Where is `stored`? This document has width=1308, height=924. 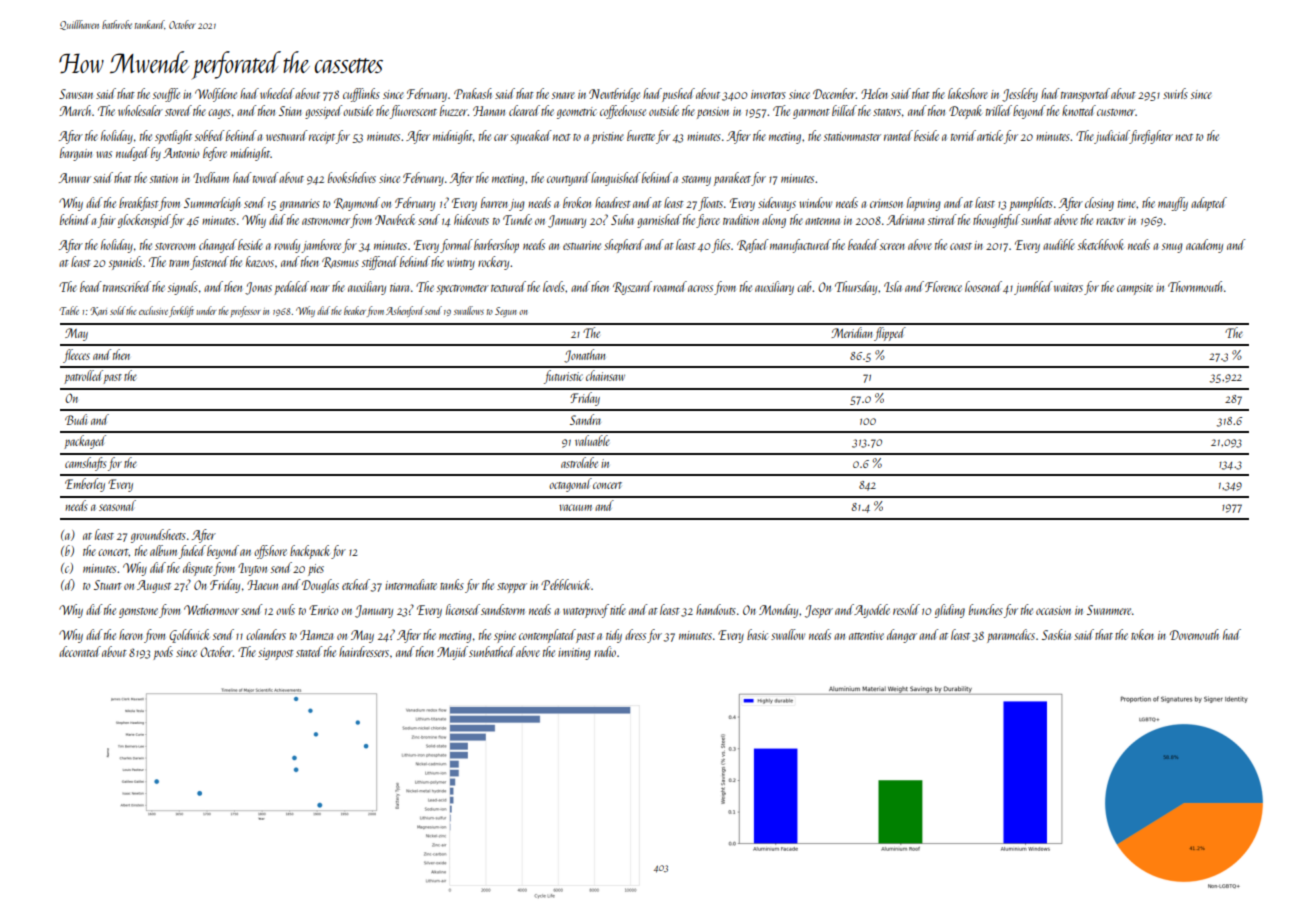
stored is located at coordinates (178, 110).
